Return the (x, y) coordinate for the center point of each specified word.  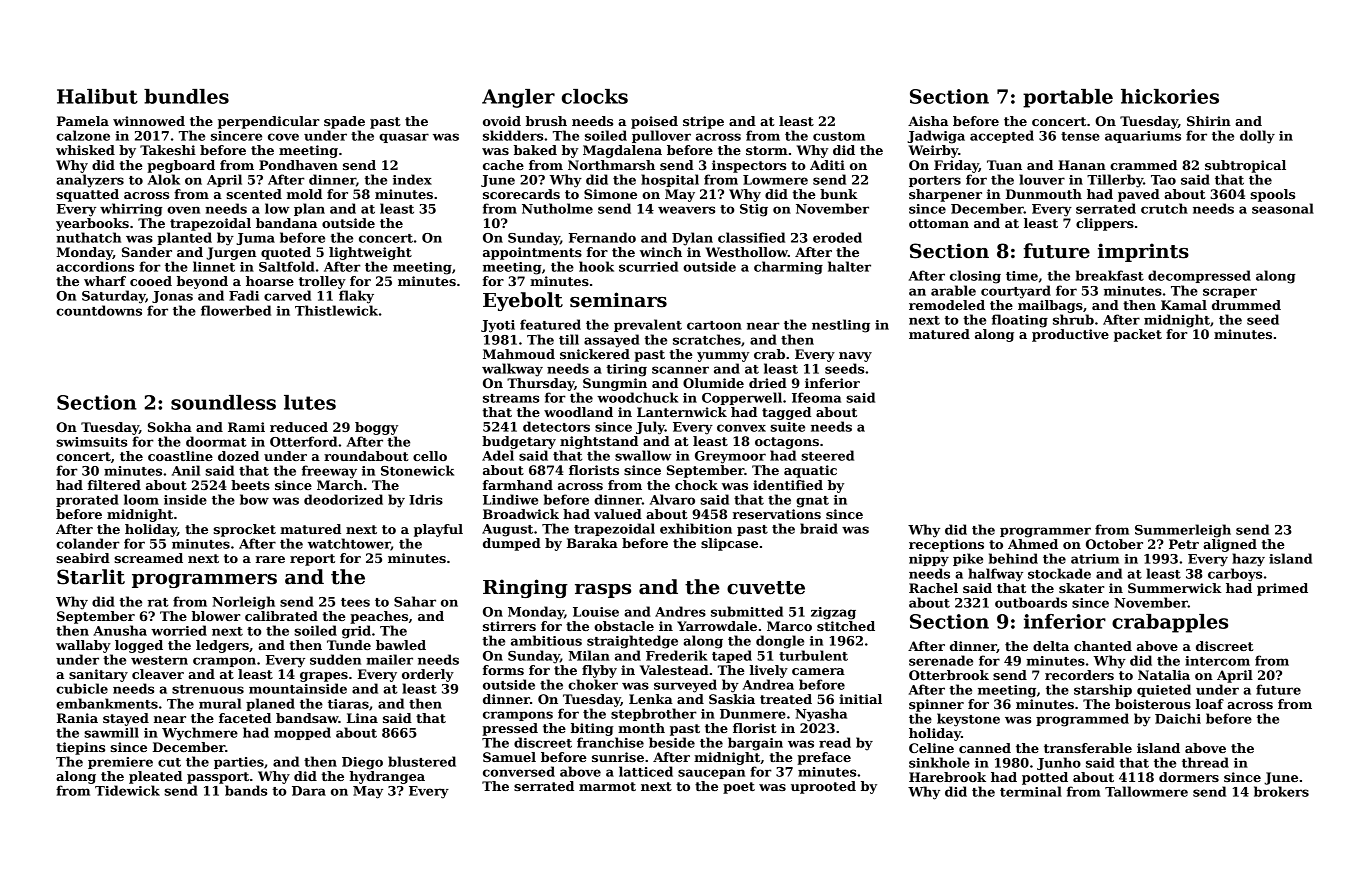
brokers (1281, 791)
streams (511, 398)
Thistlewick (336, 310)
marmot (607, 786)
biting (592, 729)
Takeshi (168, 150)
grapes (324, 677)
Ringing (525, 588)
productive (1070, 335)
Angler (518, 98)
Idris (426, 499)
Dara (309, 791)
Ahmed (1033, 544)
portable (1068, 98)
